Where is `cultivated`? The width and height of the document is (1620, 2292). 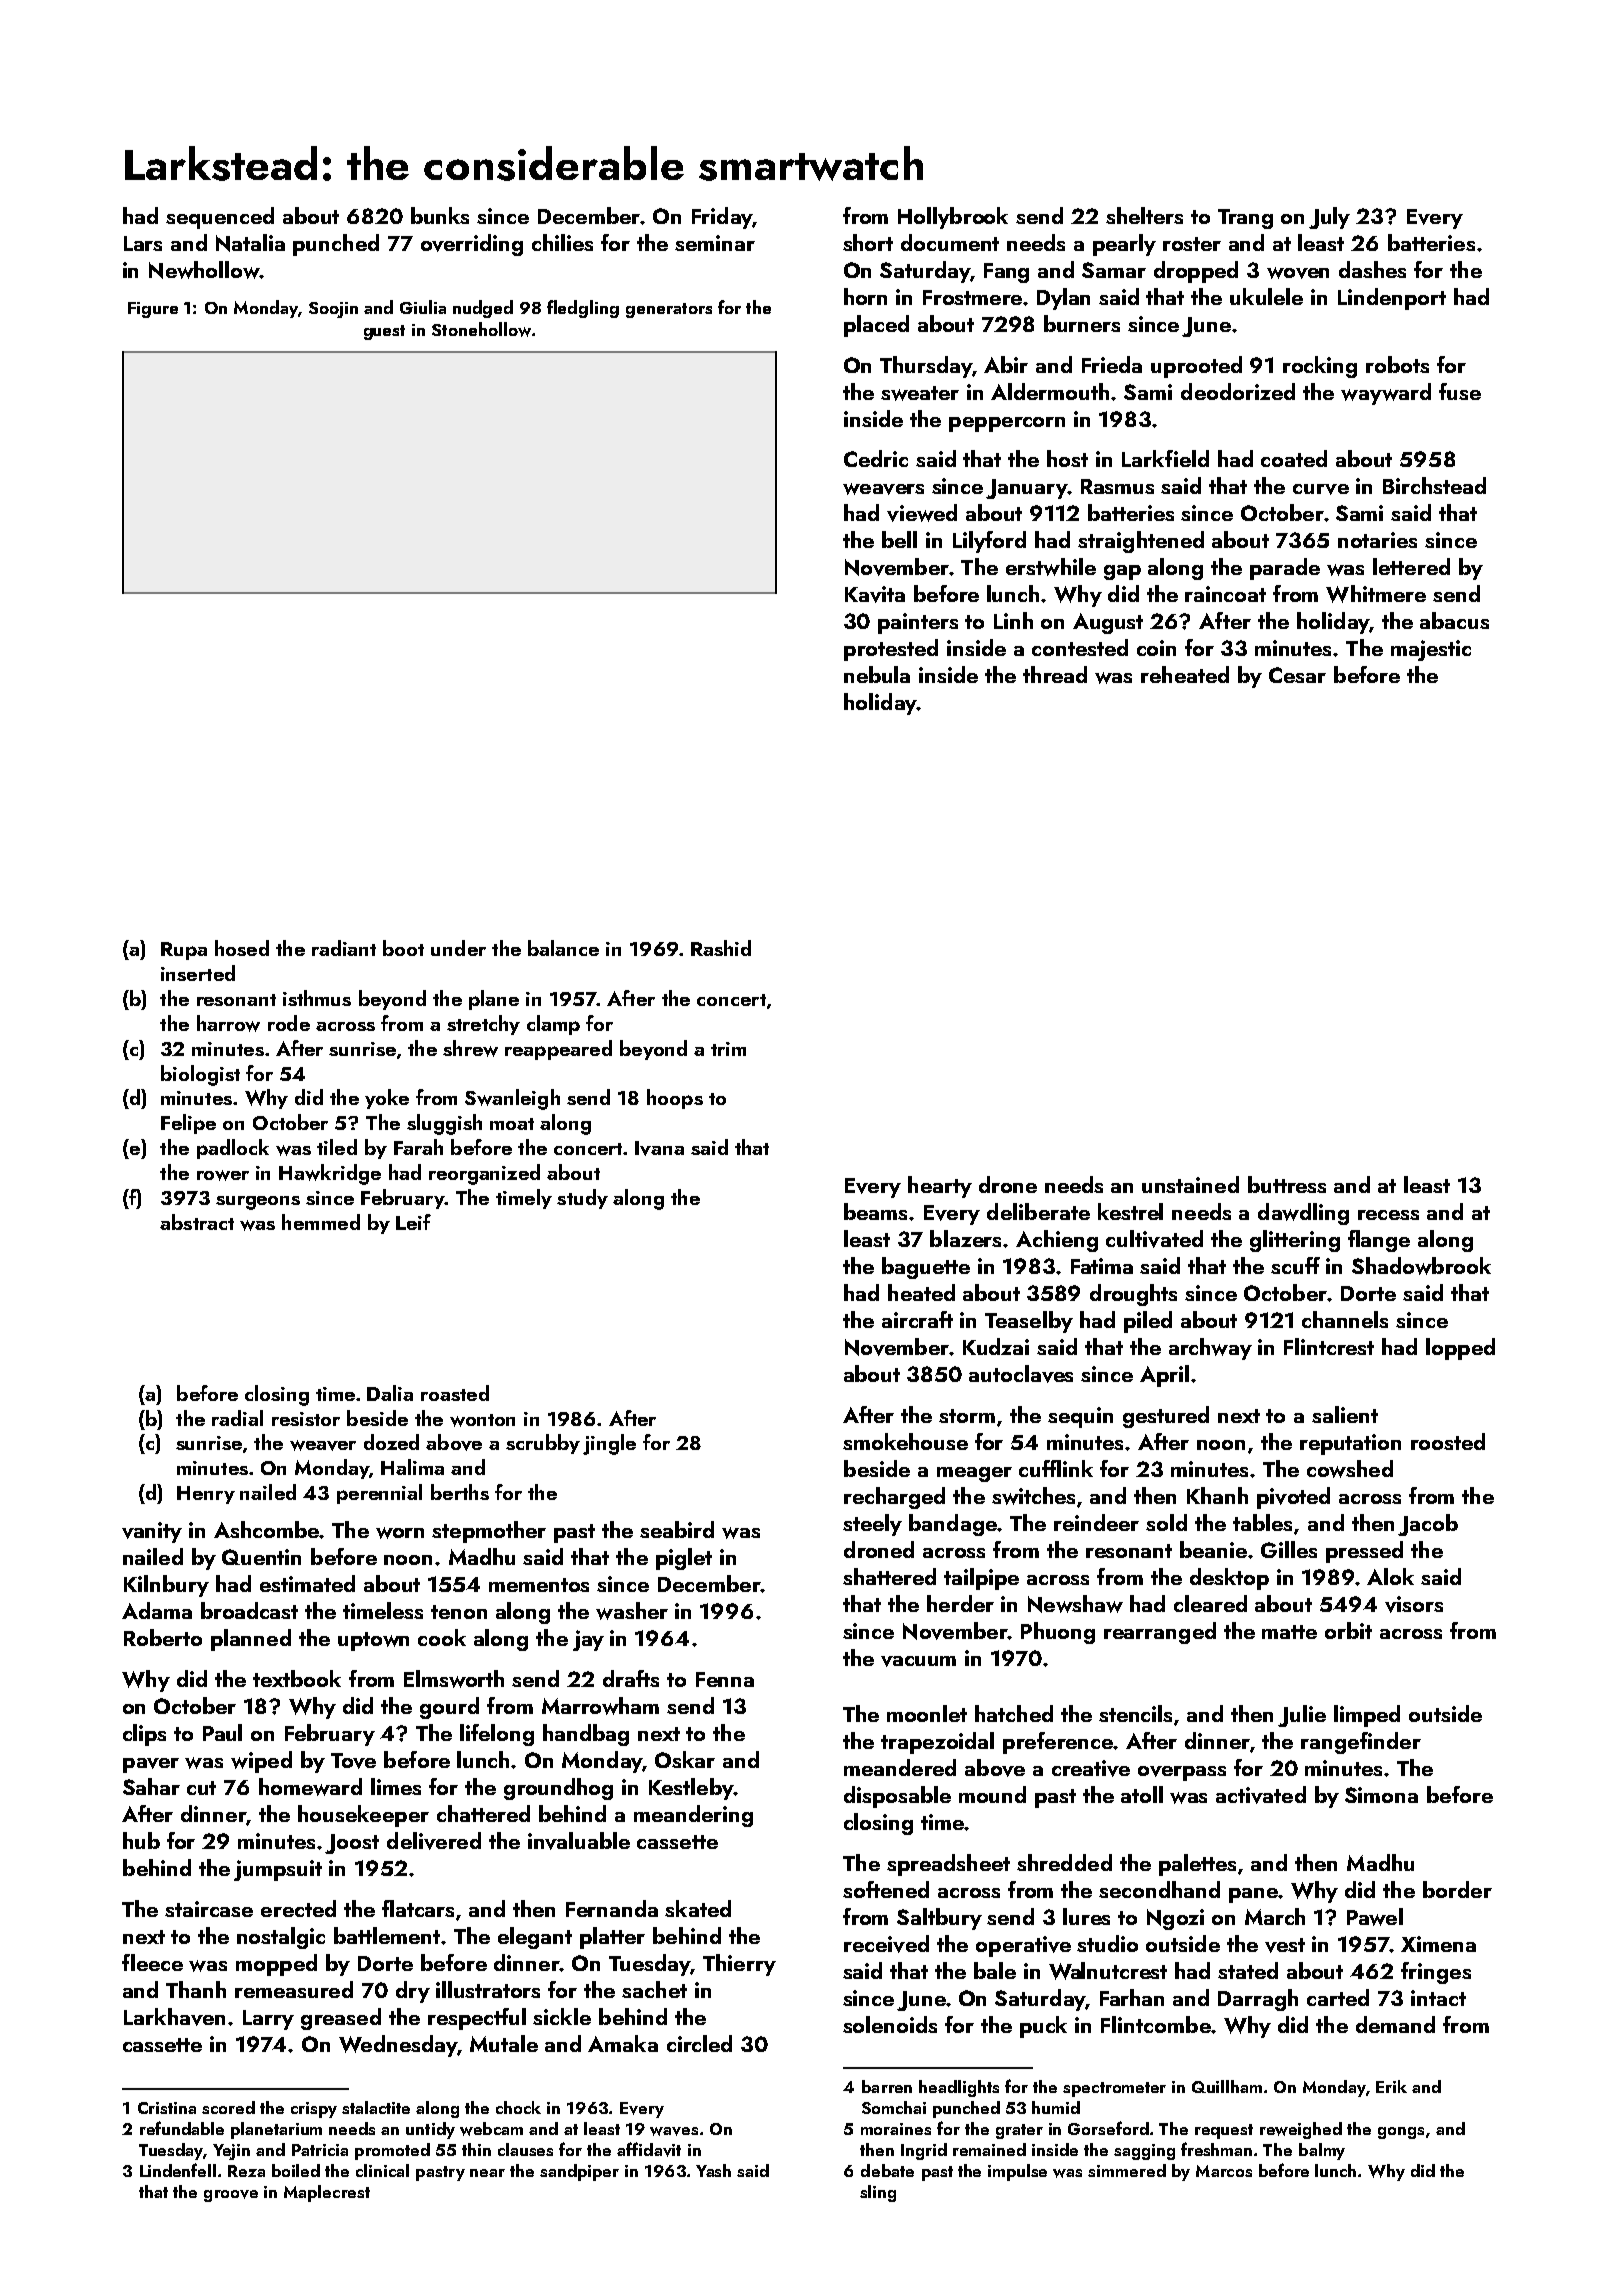 cultivated is located at coordinates (1154, 1239).
